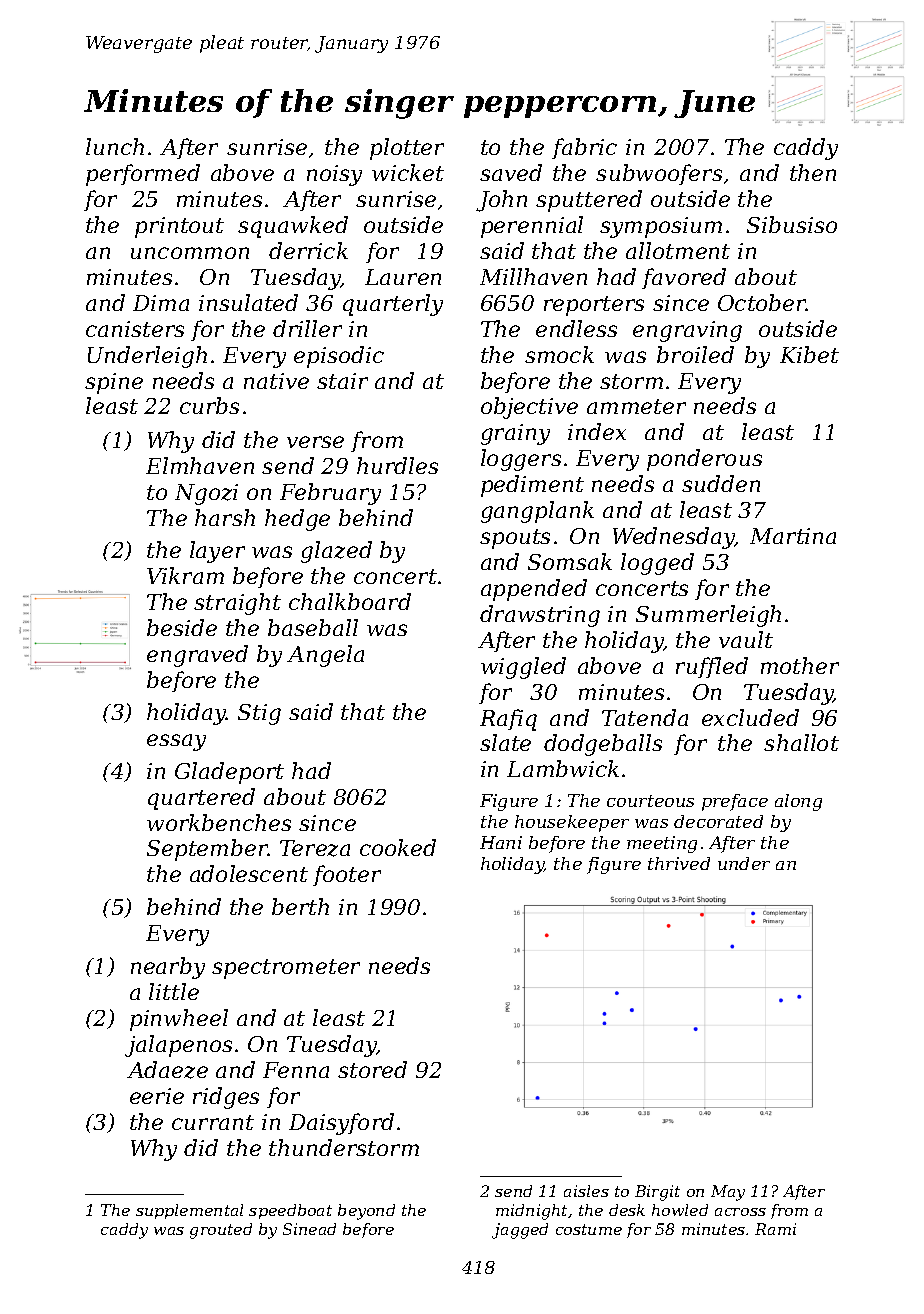  What do you see at coordinates (209, 405) in the screenshot?
I see `curbs` at bounding box center [209, 405].
